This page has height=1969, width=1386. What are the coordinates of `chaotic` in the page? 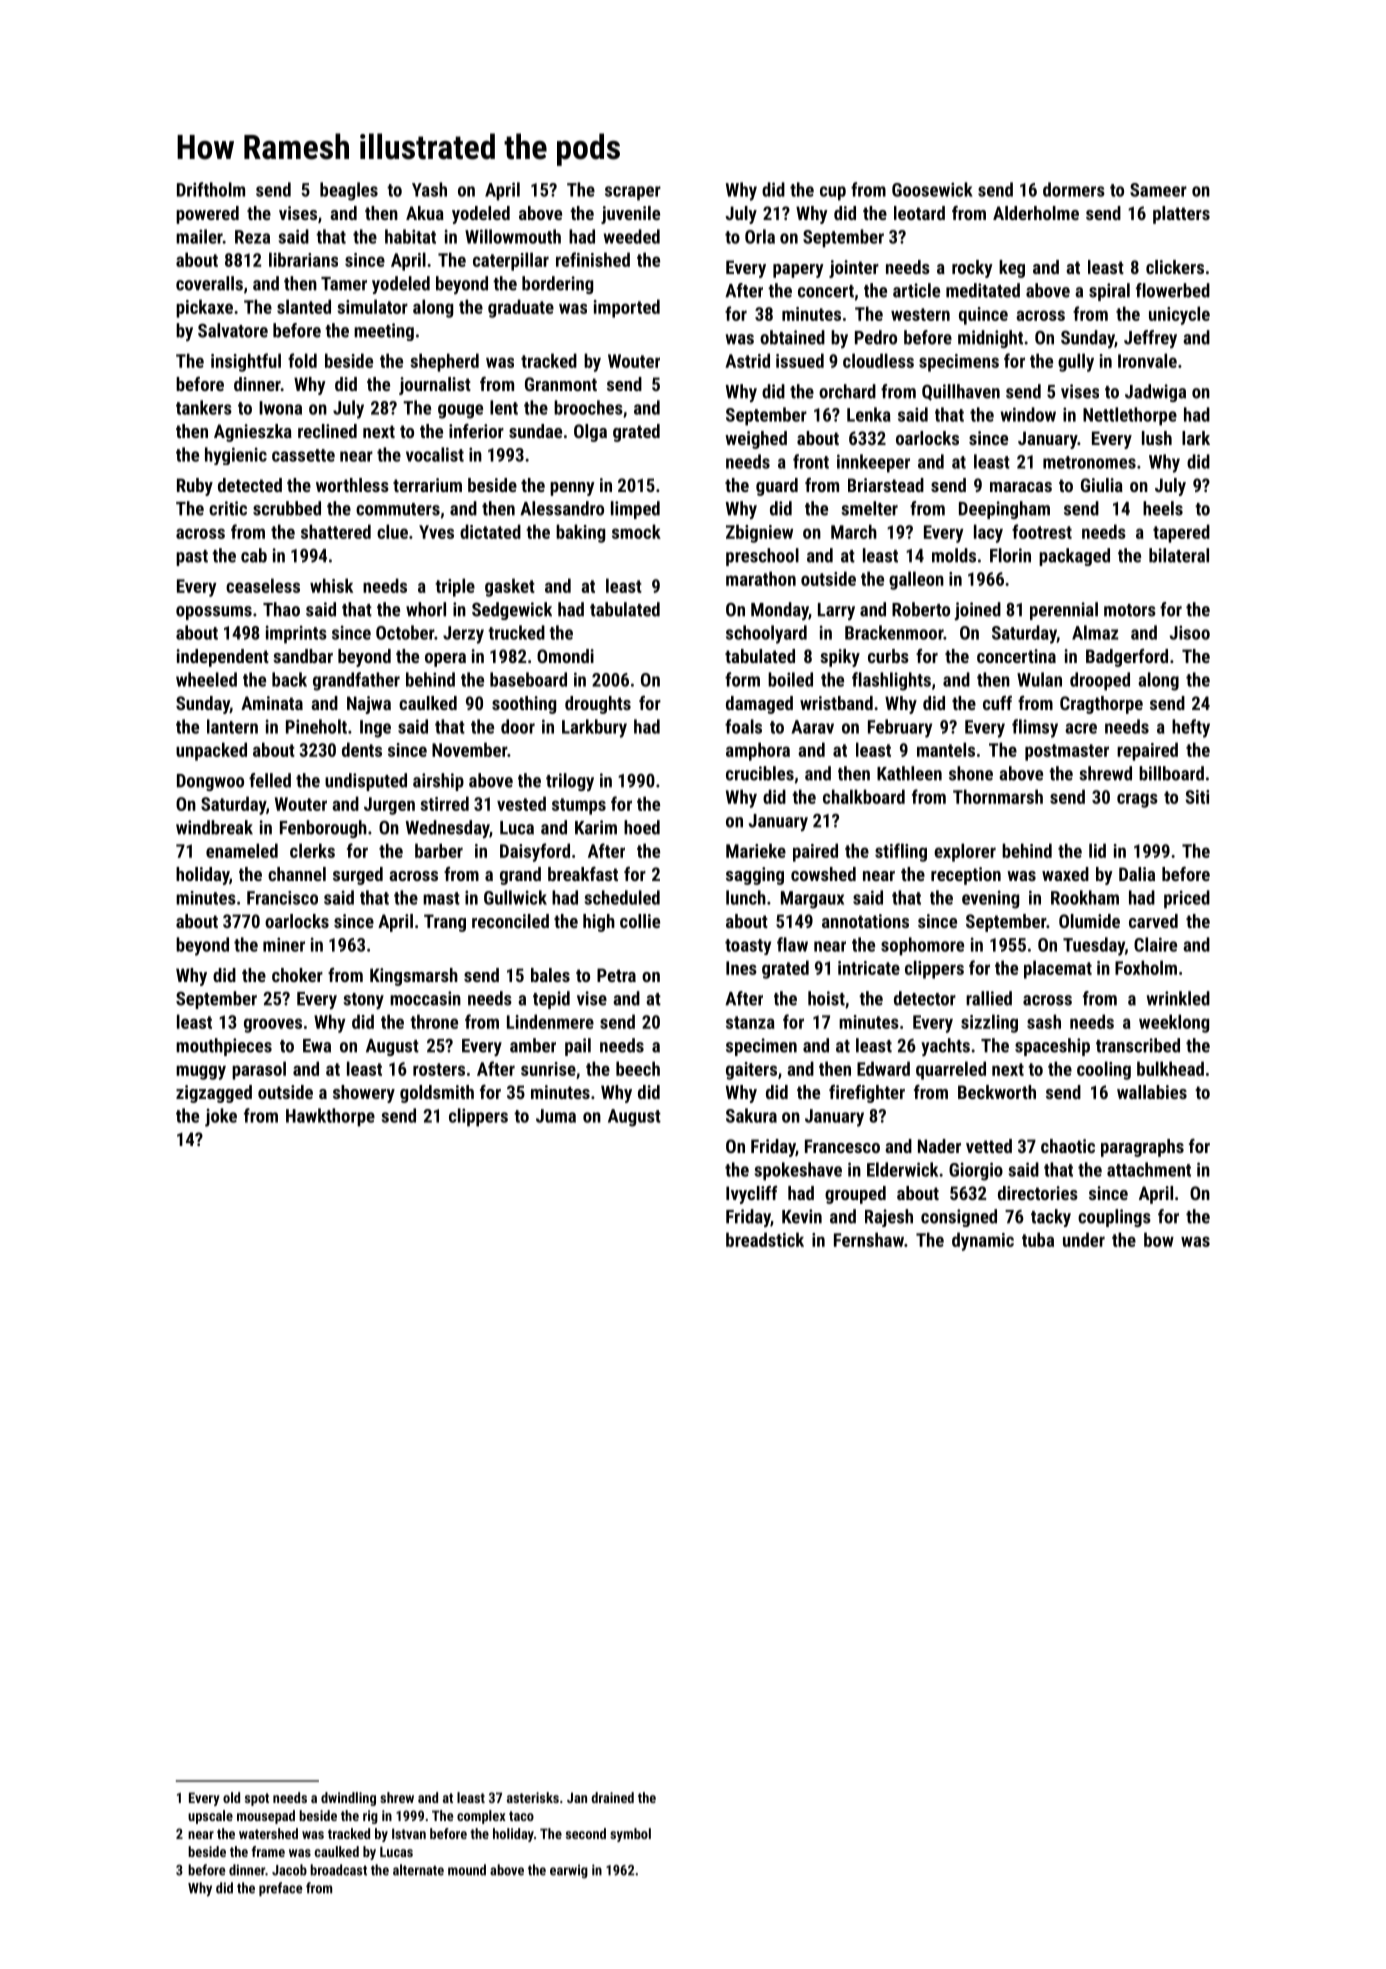 It's located at (1068, 1146).
